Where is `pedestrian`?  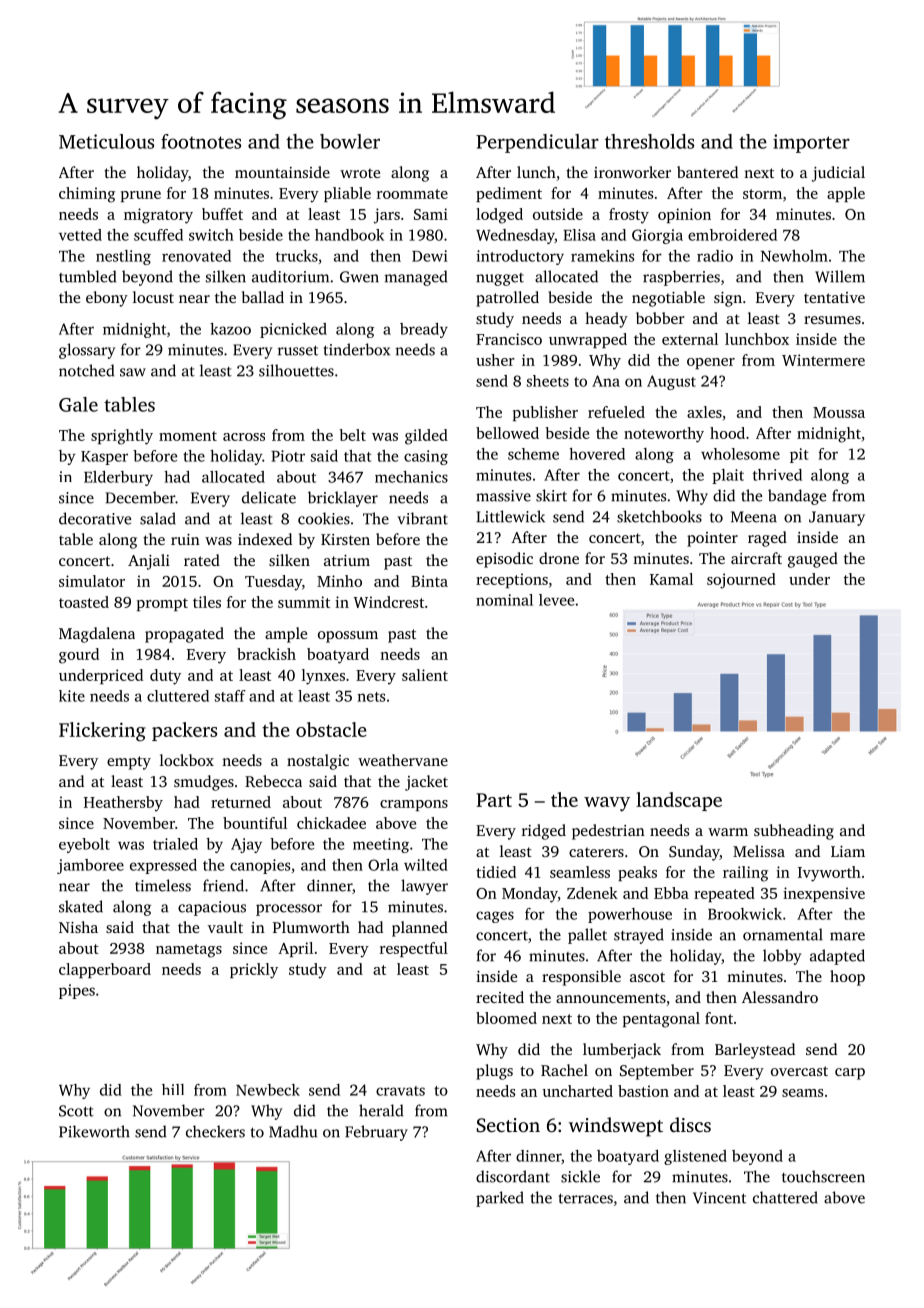
pedestrian is located at coordinates (608, 832).
